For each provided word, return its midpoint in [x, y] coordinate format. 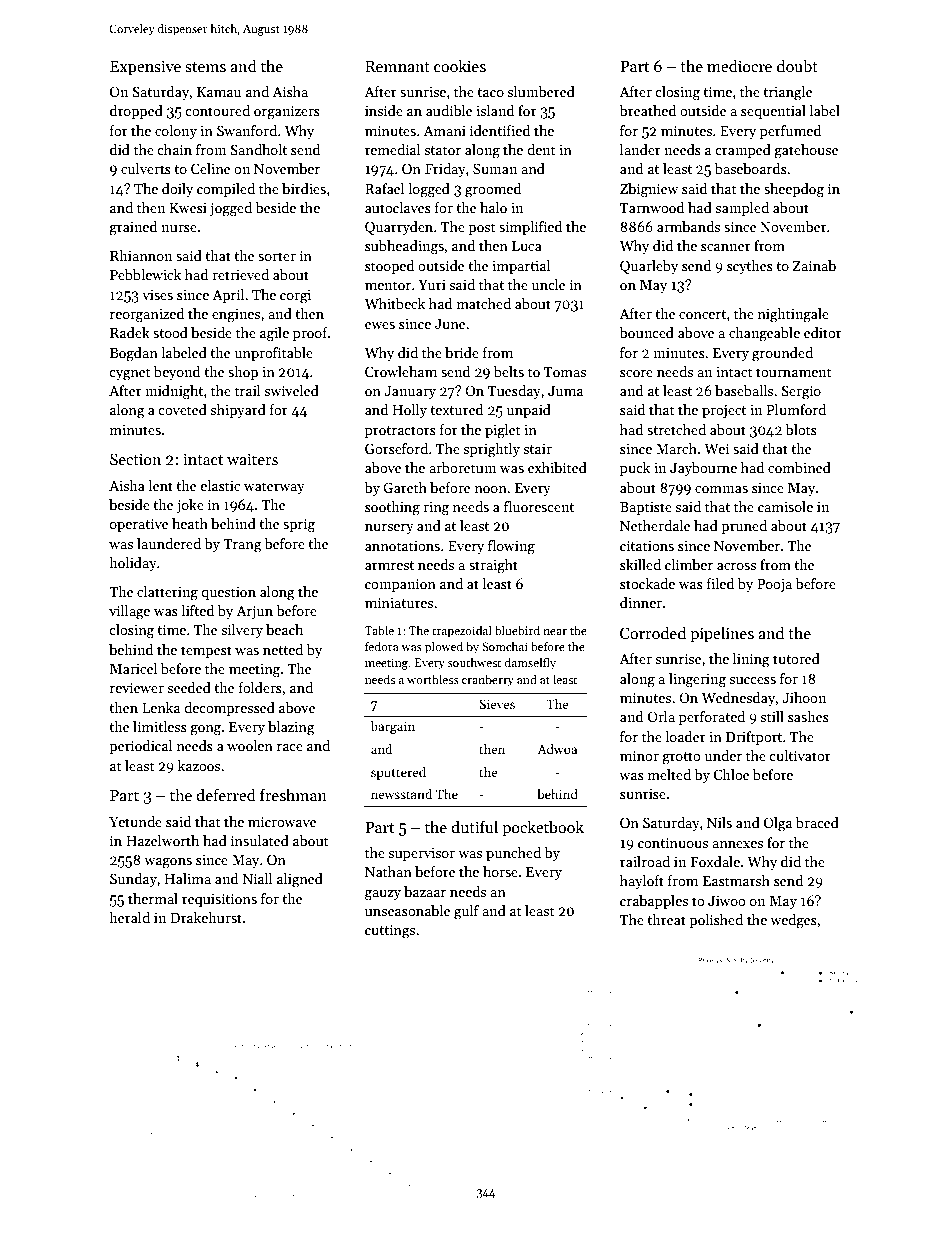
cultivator [800, 755]
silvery [242, 631]
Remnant [397, 66]
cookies [460, 65]
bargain [393, 727]
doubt [797, 65]
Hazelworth [162, 840]
